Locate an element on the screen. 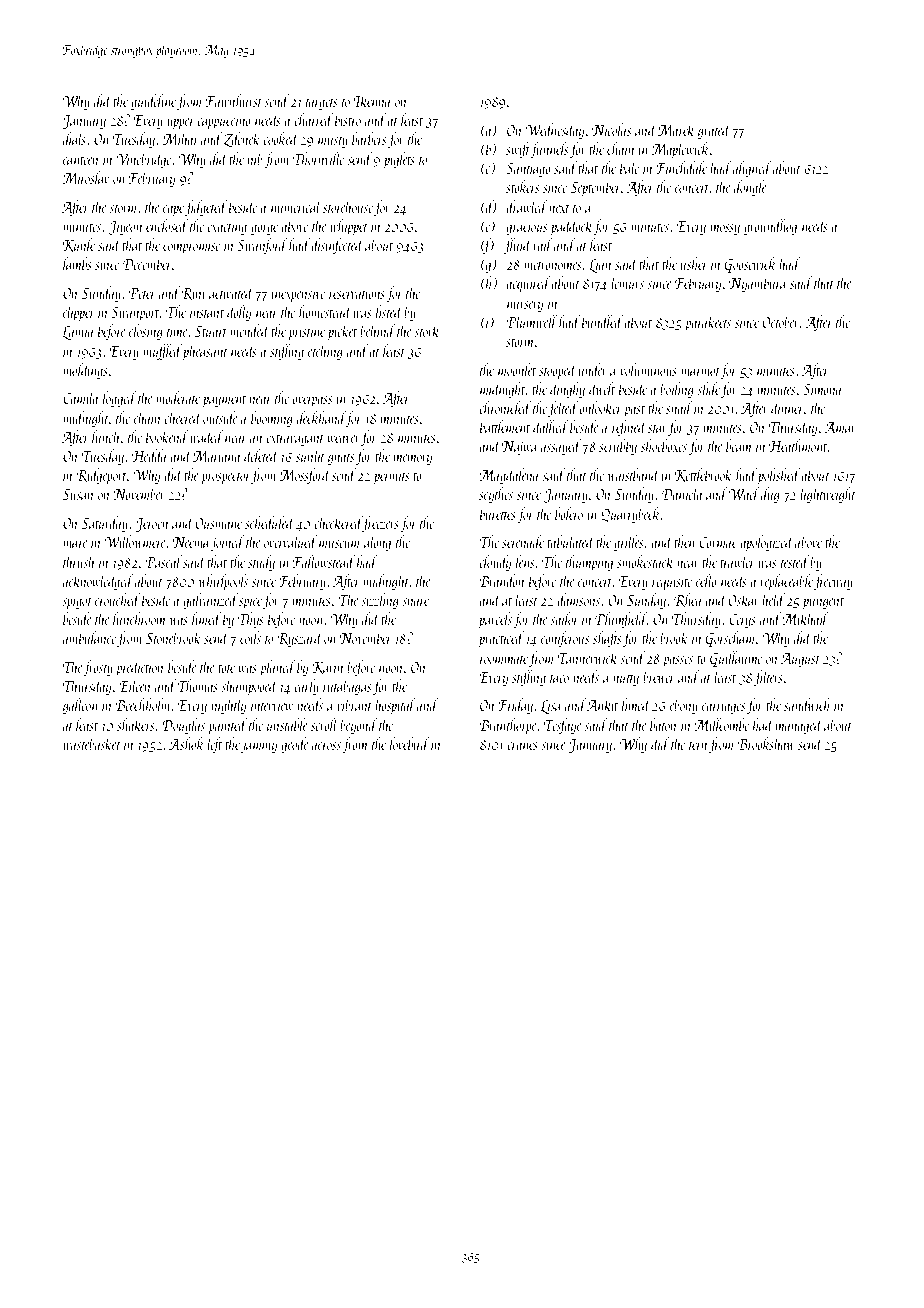  Daniela is located at coordinates (682, 493).
